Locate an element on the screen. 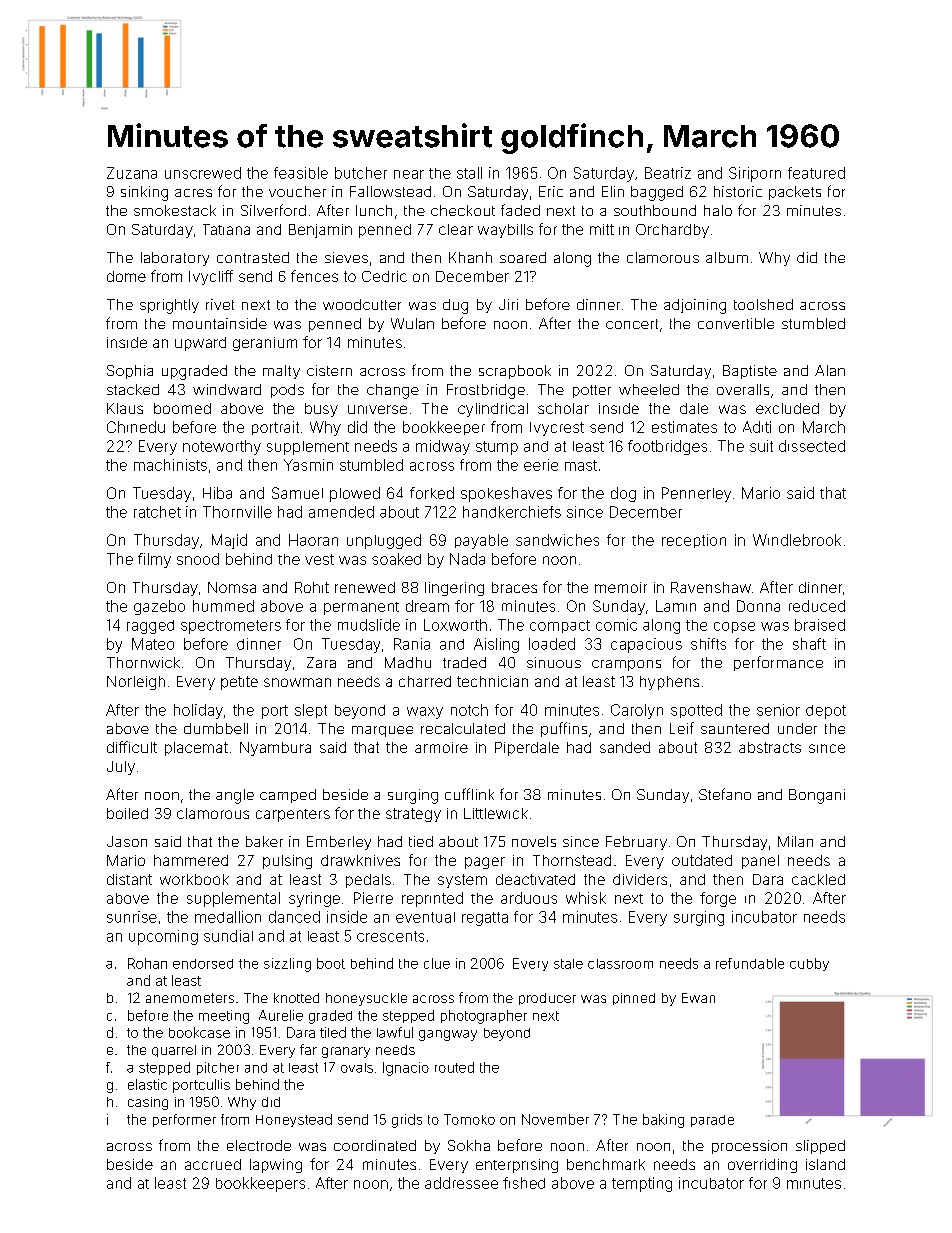 The height and width of the screenshot is (1233, 952). stall is located at coordinates (469, 173).
